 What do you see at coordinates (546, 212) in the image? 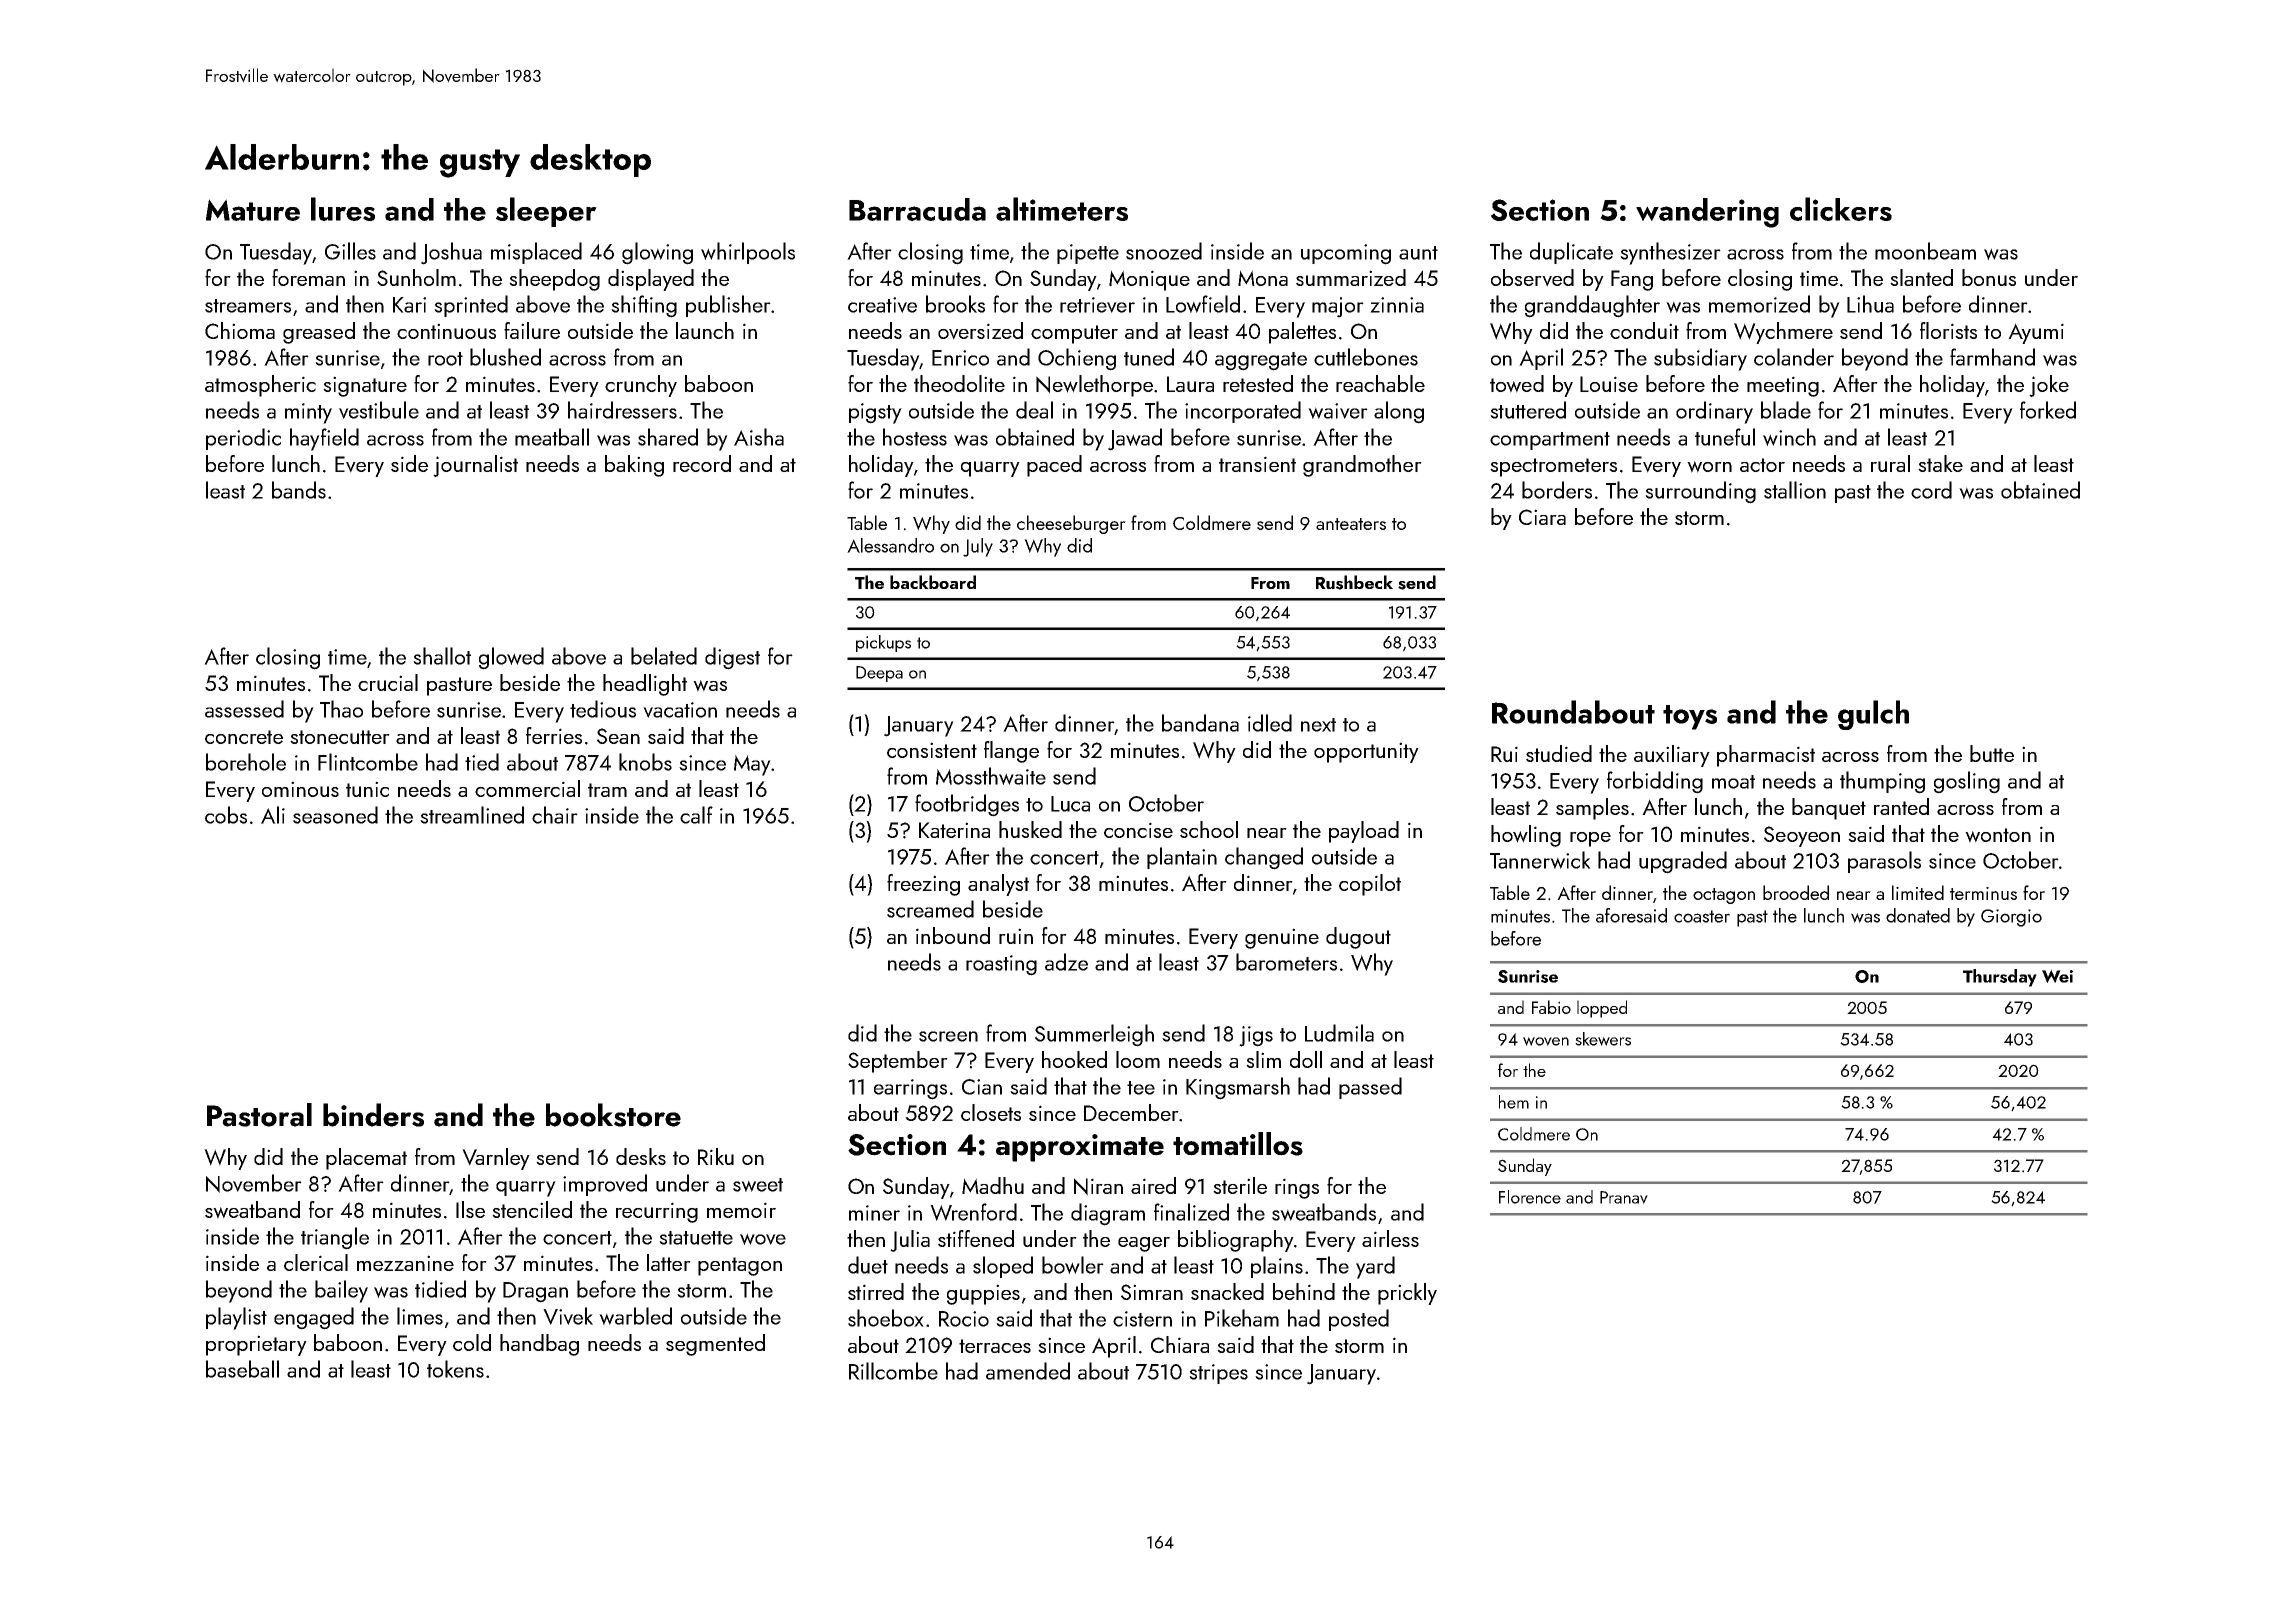
I see `sleeper` at bounding box center [546, 212].
